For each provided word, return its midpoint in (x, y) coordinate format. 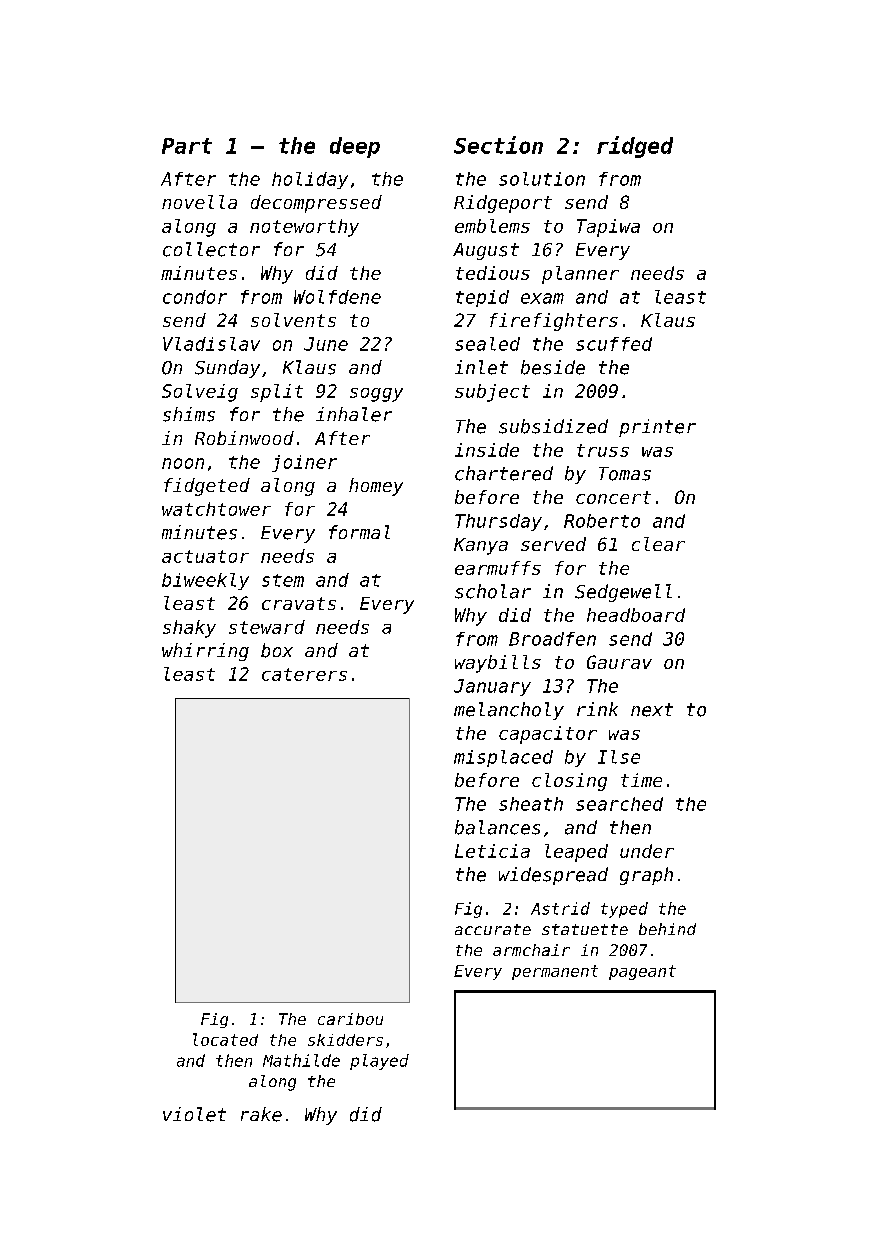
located (225, 1039)
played (379, 1062)
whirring (205, 652)
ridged (635, 147)
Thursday (498, 522)
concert (613, 497)
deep (355, 147)
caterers (304, 674)
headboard (636, 615)
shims (189, 414)
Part (187, 146)
